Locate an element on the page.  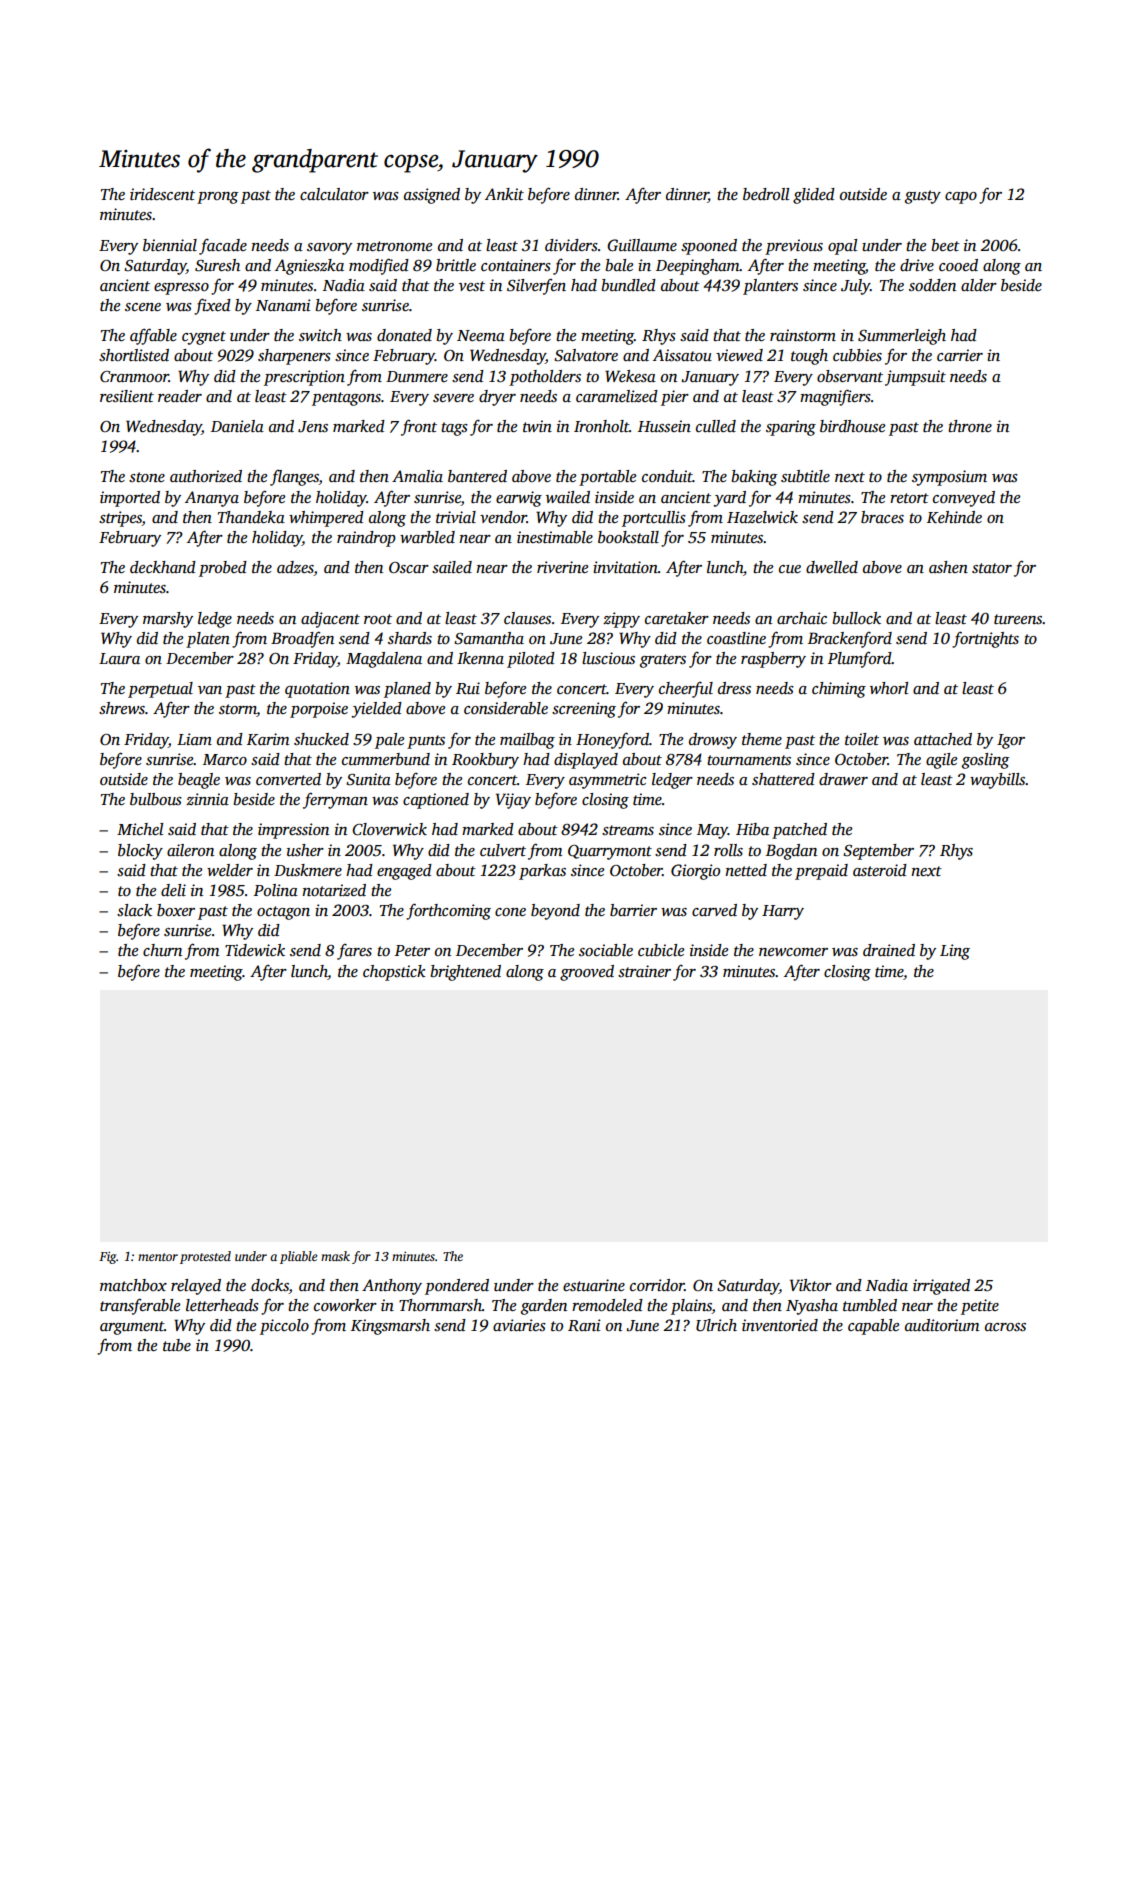
drained is located at coordinates (889, 950).
